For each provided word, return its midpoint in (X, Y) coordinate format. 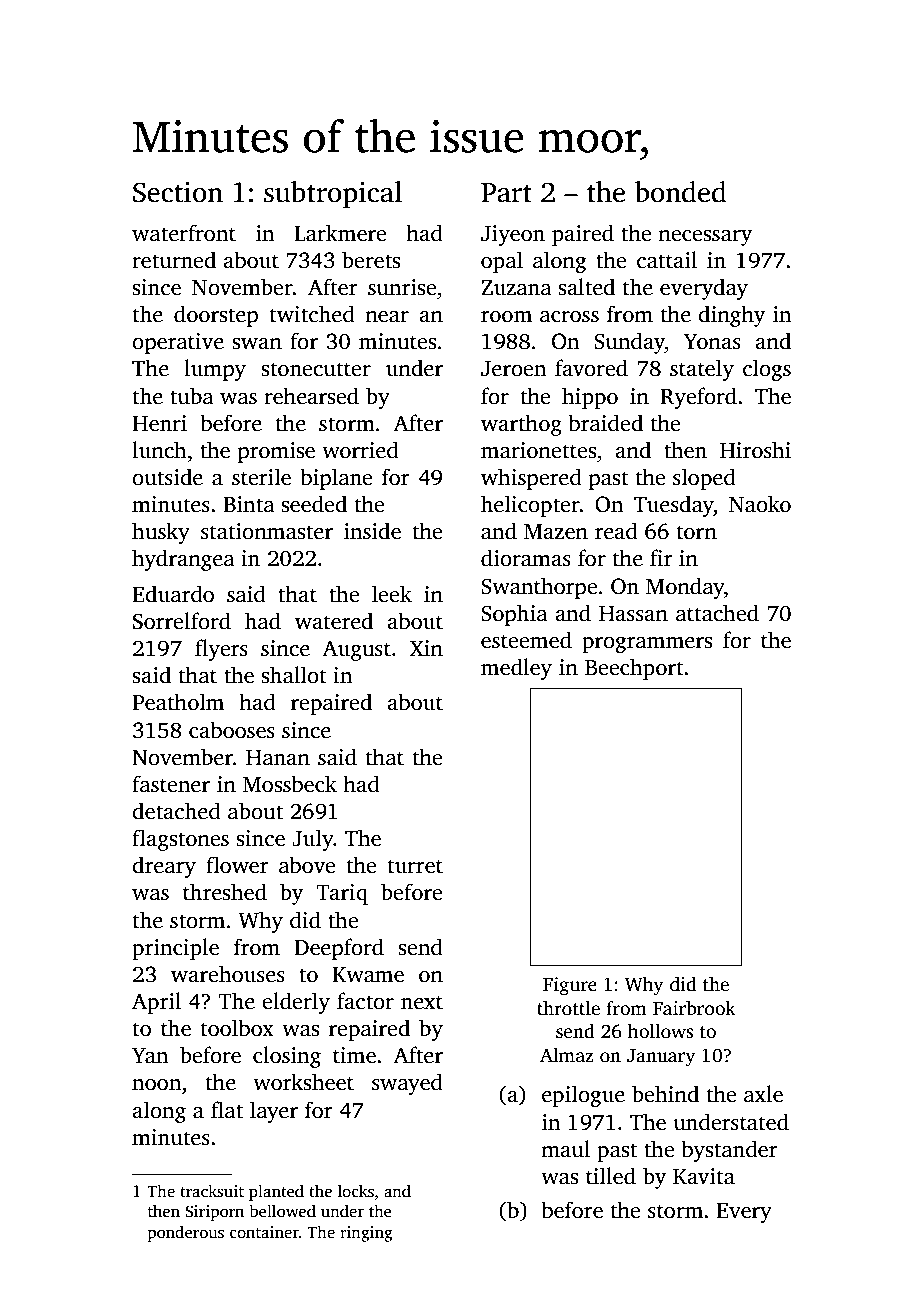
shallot (294, 675)
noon (157, 1085)
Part (506, 193)
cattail (667, 260)
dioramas (526, 558)
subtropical (333, 194)
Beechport (634, 669)
